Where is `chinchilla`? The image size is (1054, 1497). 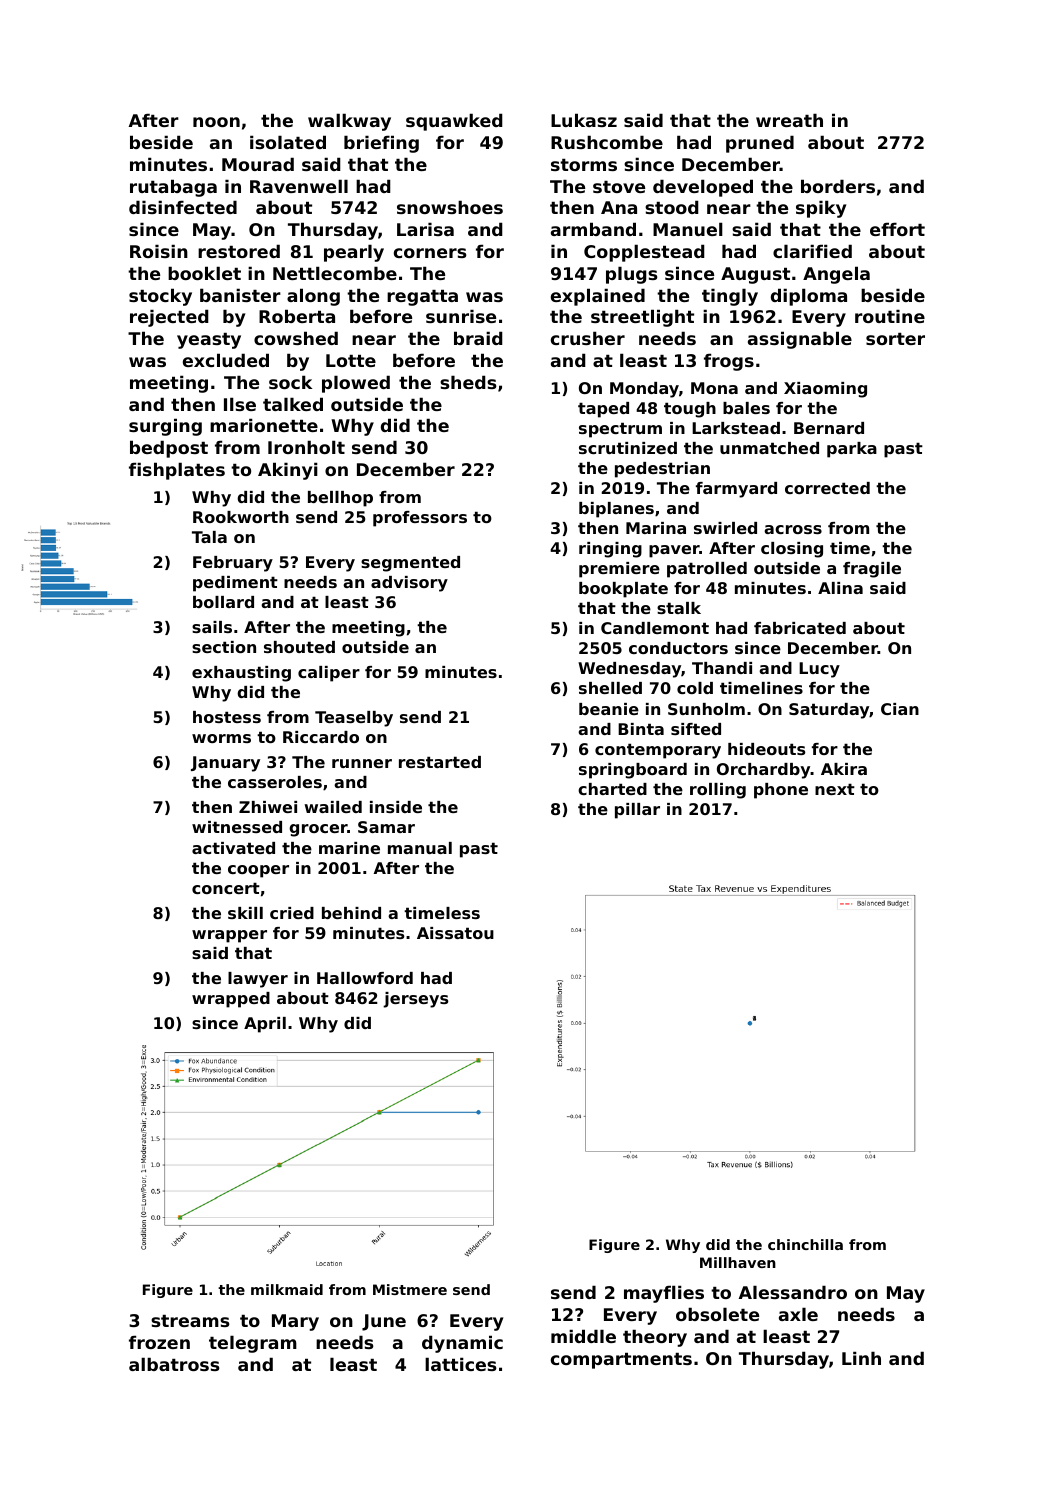
chinchilla is located at coordinates (805, 1244).
